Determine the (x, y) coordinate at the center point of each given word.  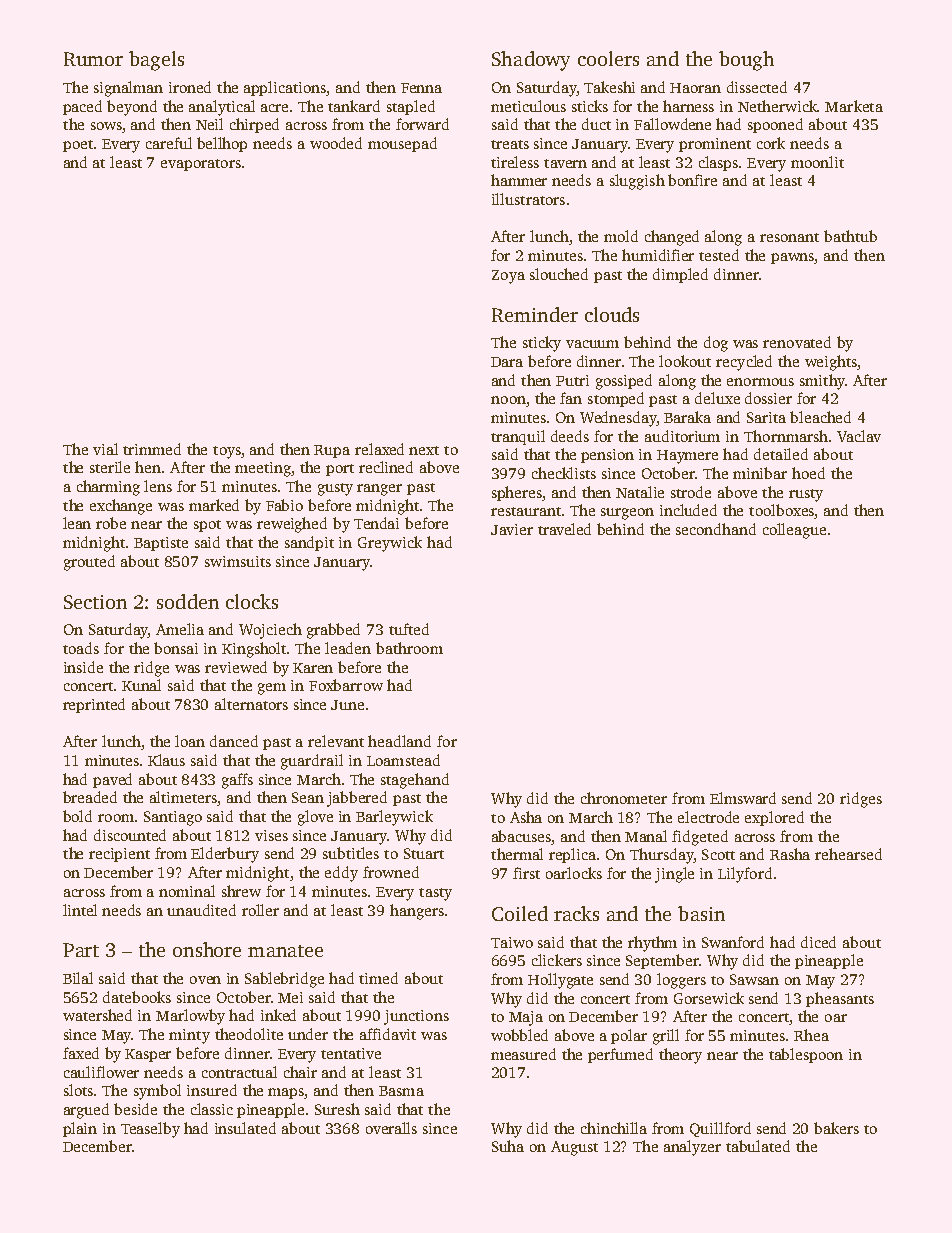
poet (78, 146)
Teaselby (150, 1130)
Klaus (166, 760)
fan (571, 398)
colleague (794, 531)
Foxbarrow (346, 685)
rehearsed (848, 854)
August (574, 1148)
